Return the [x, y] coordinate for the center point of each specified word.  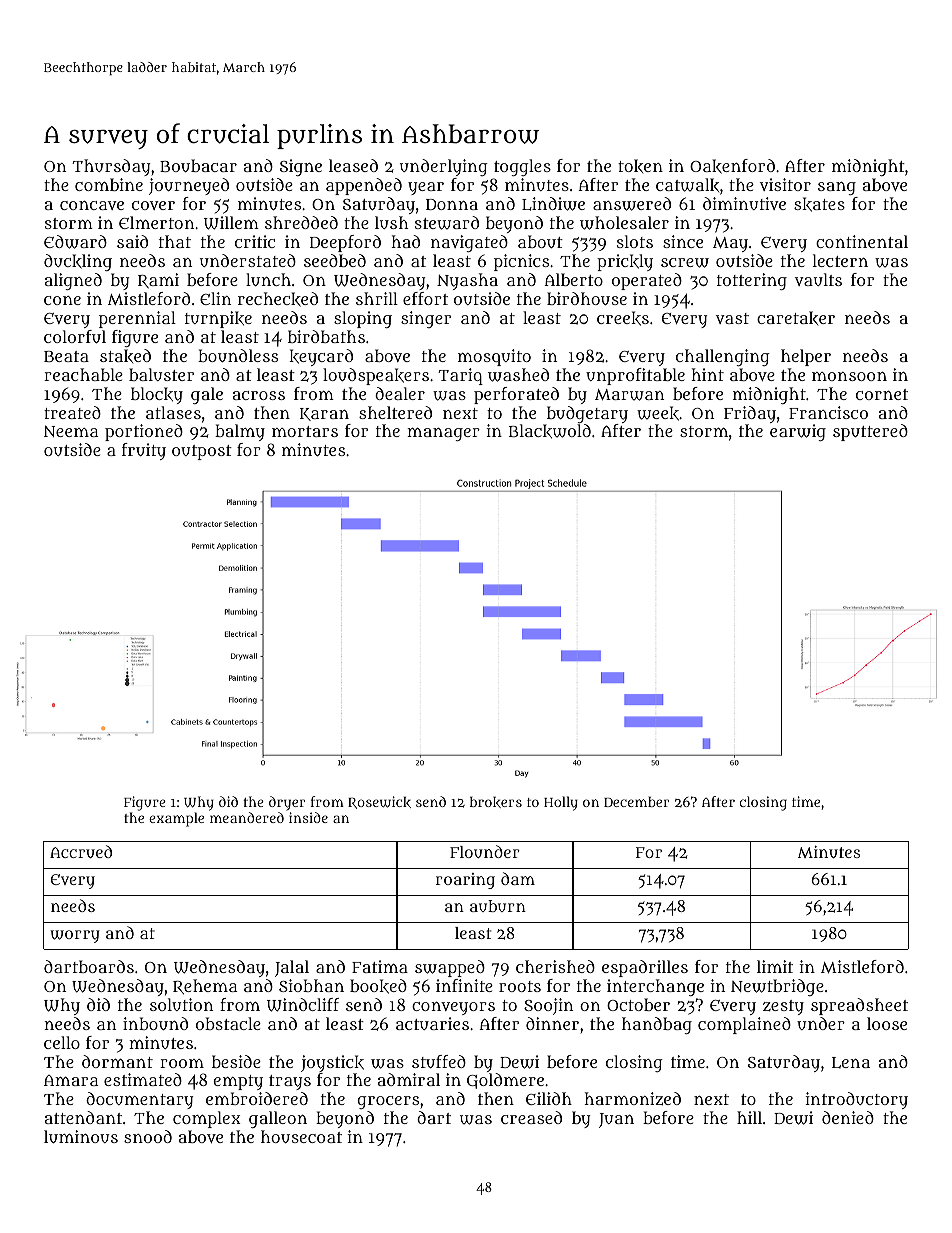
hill [749, 1117]
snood [148, 1136]
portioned [144, 432]
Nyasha [467, 281]
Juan [616, 1120]
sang [837, 188]
